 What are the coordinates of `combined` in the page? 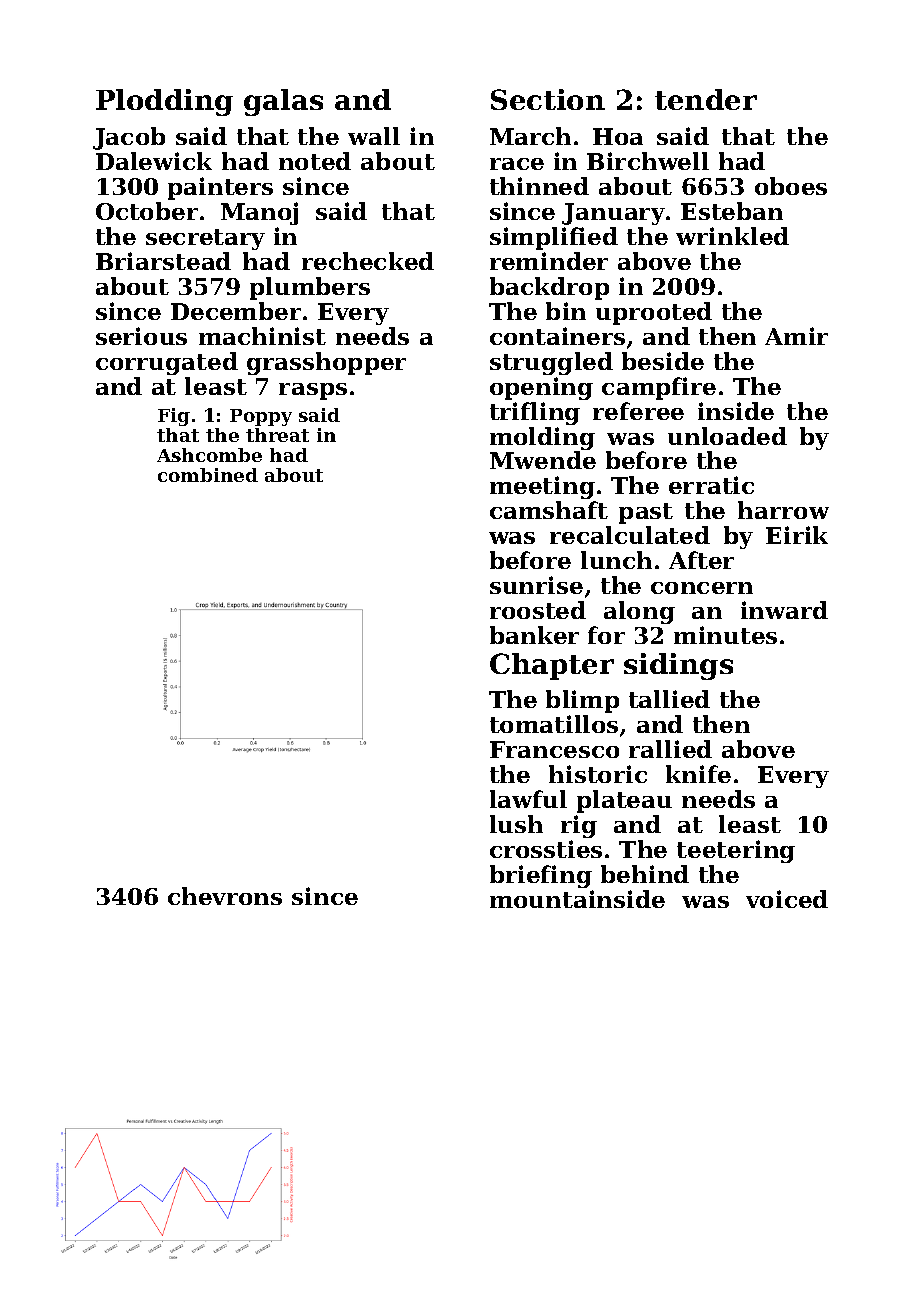 It's located at (208, 475).
